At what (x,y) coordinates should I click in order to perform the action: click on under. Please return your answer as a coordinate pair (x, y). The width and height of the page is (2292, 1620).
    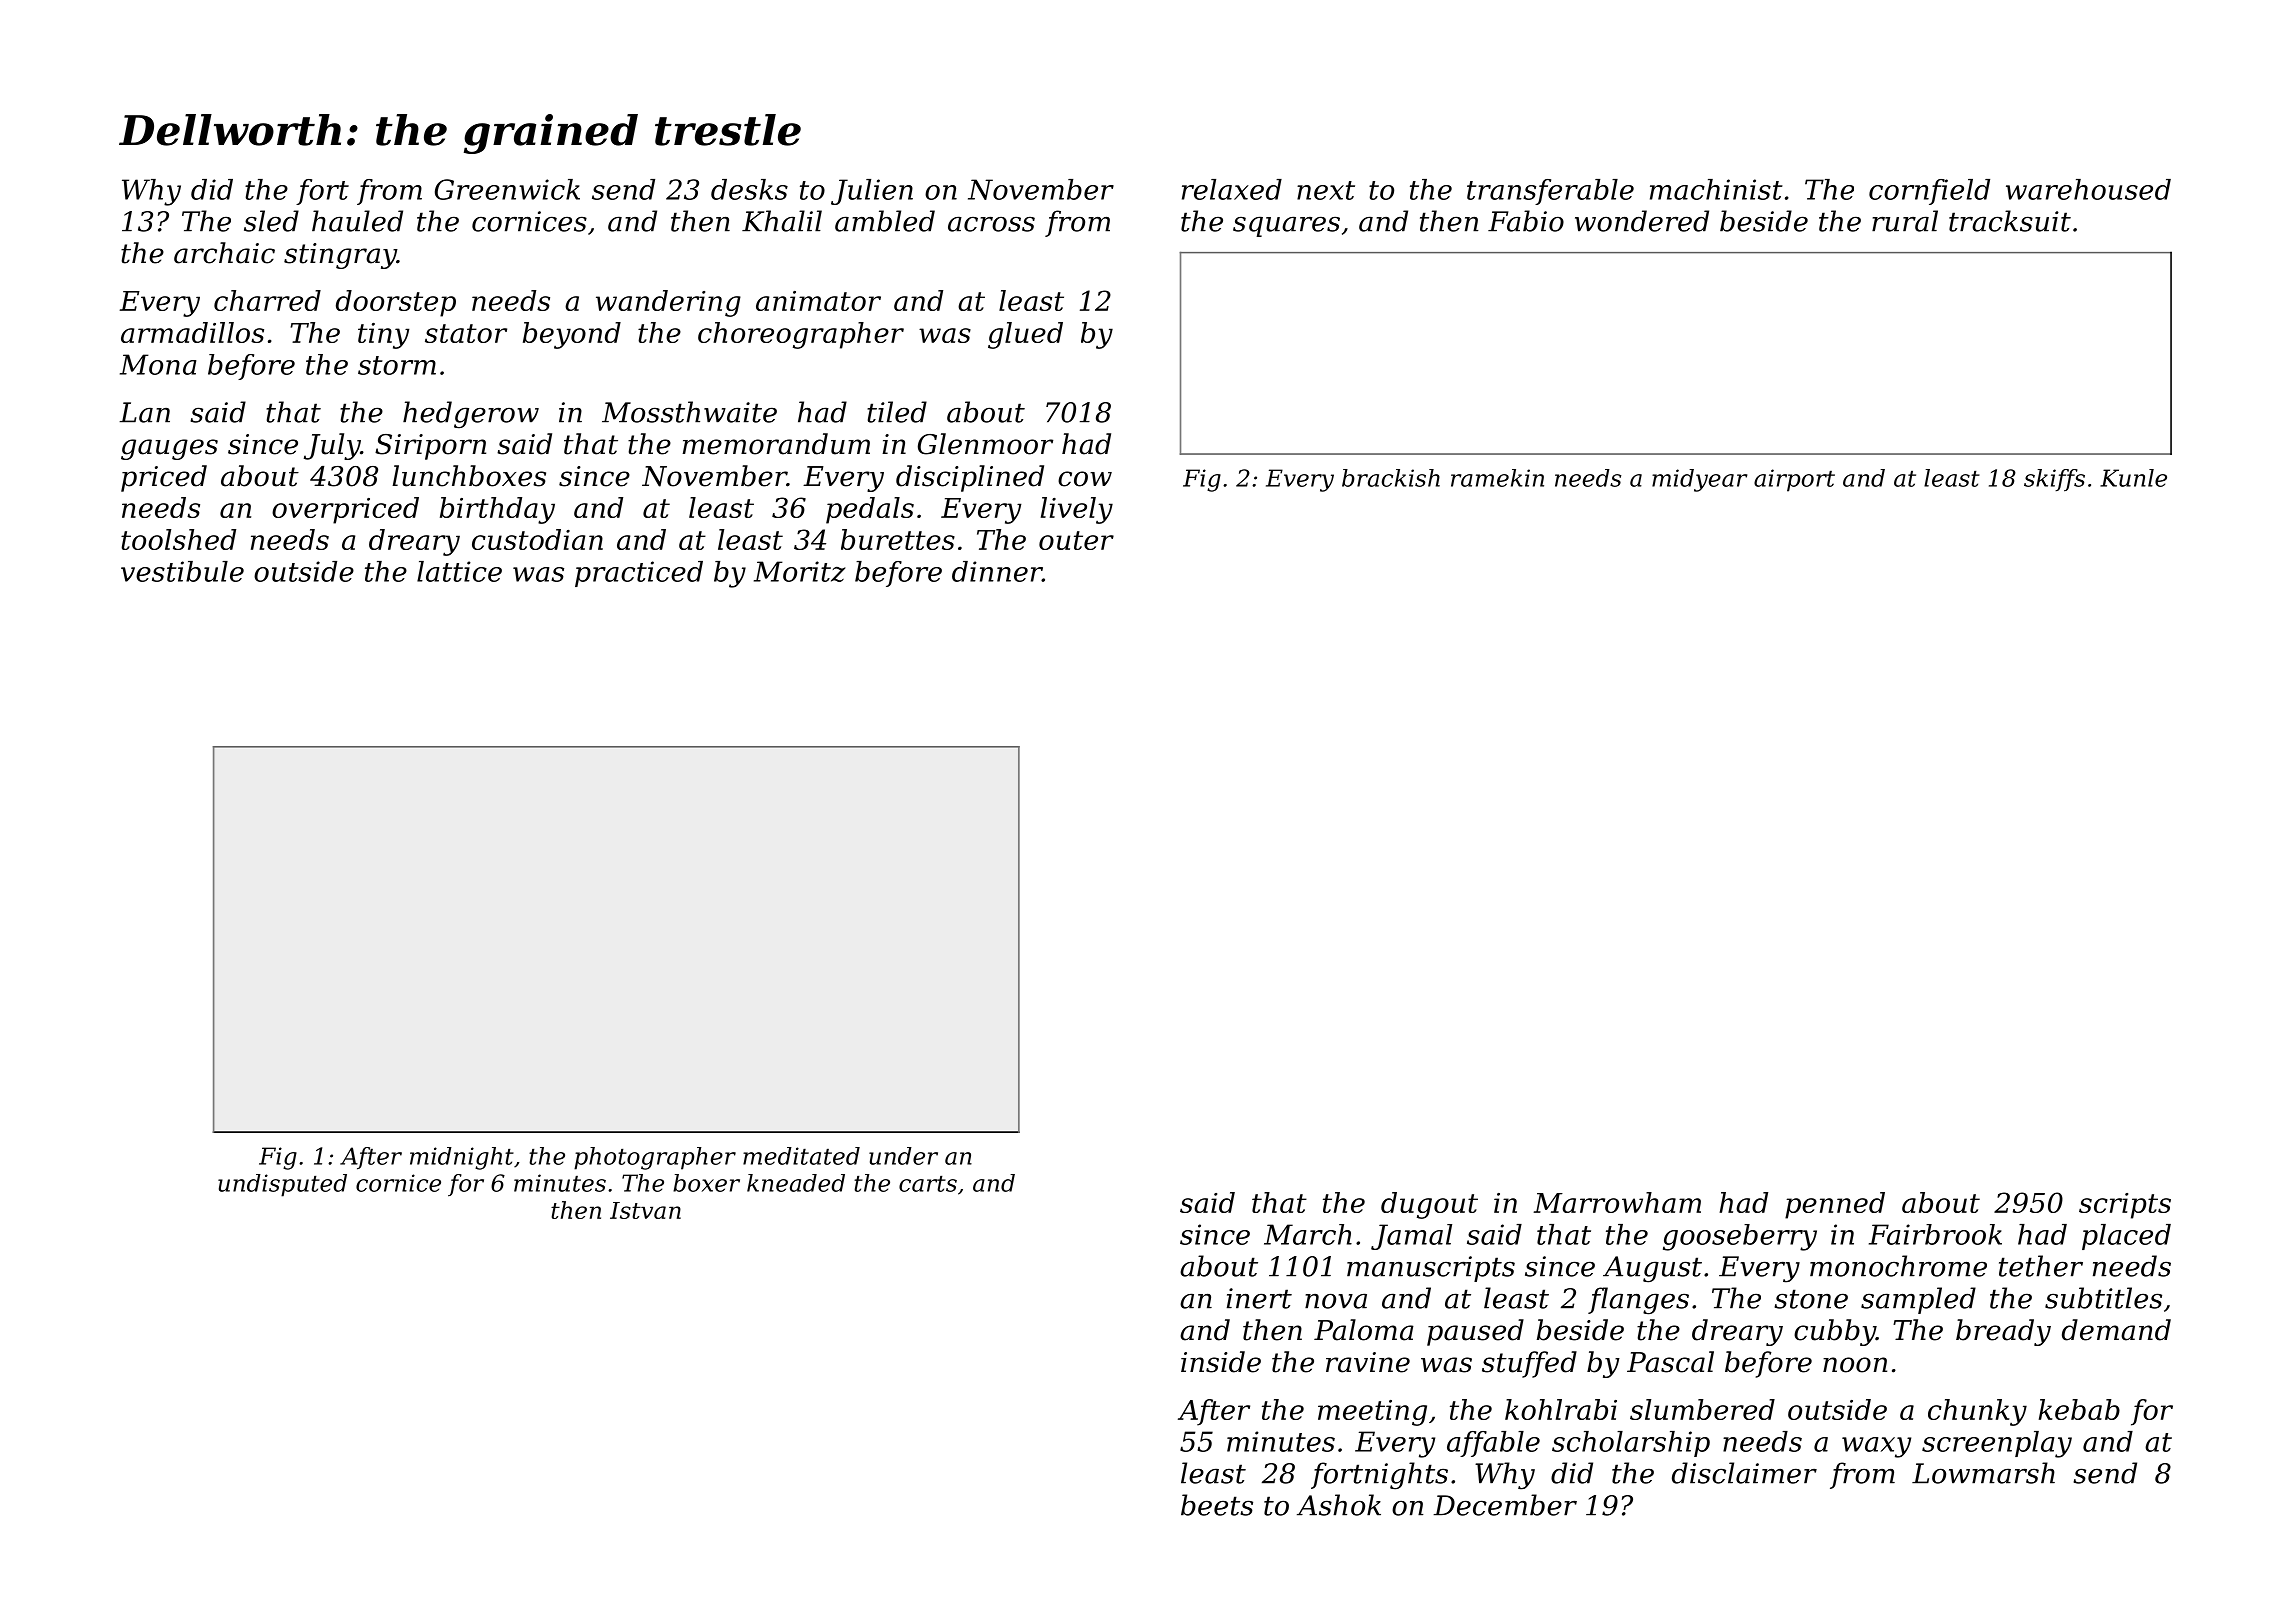
    Looking at the image, I should click on (903, 1156).
